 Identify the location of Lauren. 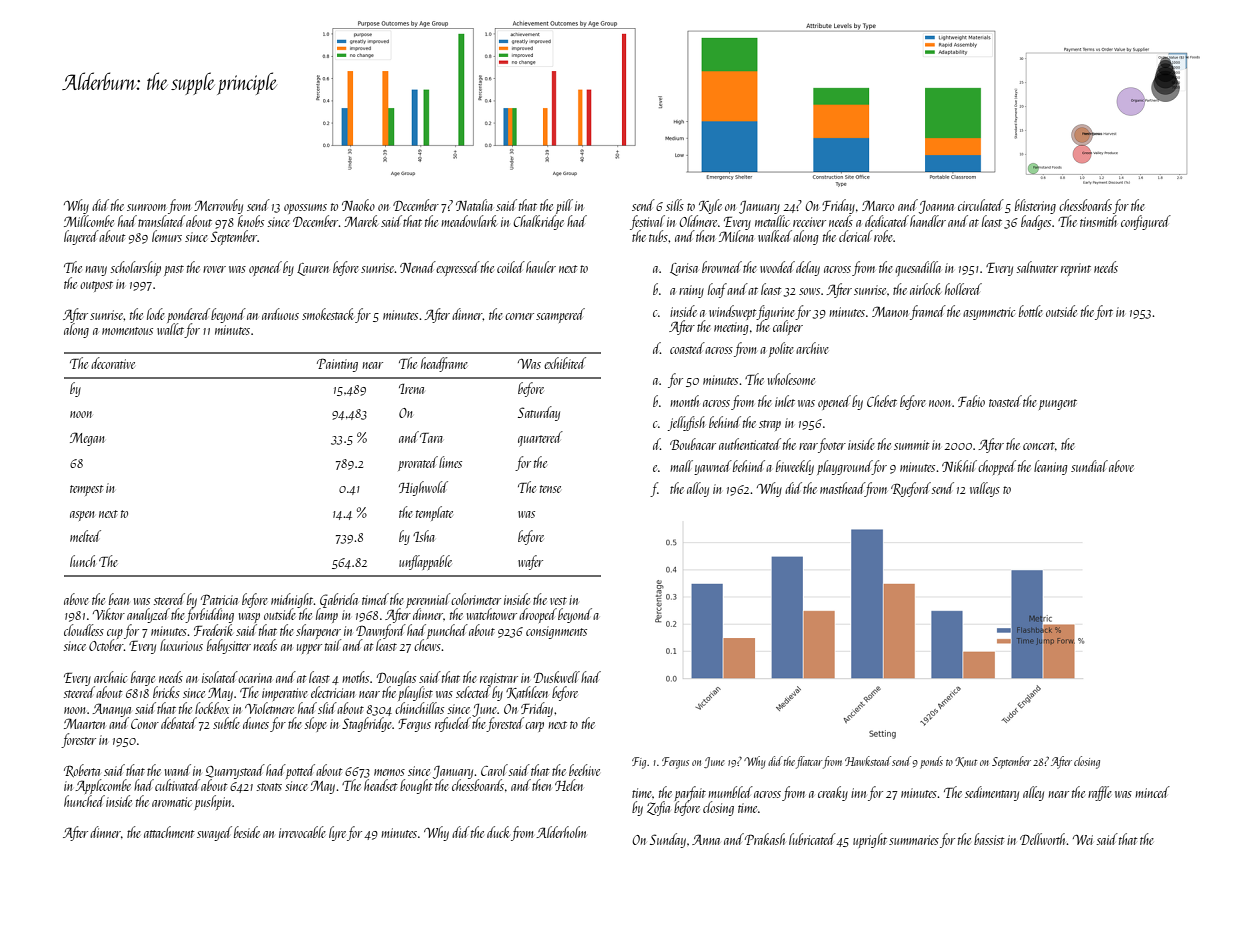
(313, 269).
